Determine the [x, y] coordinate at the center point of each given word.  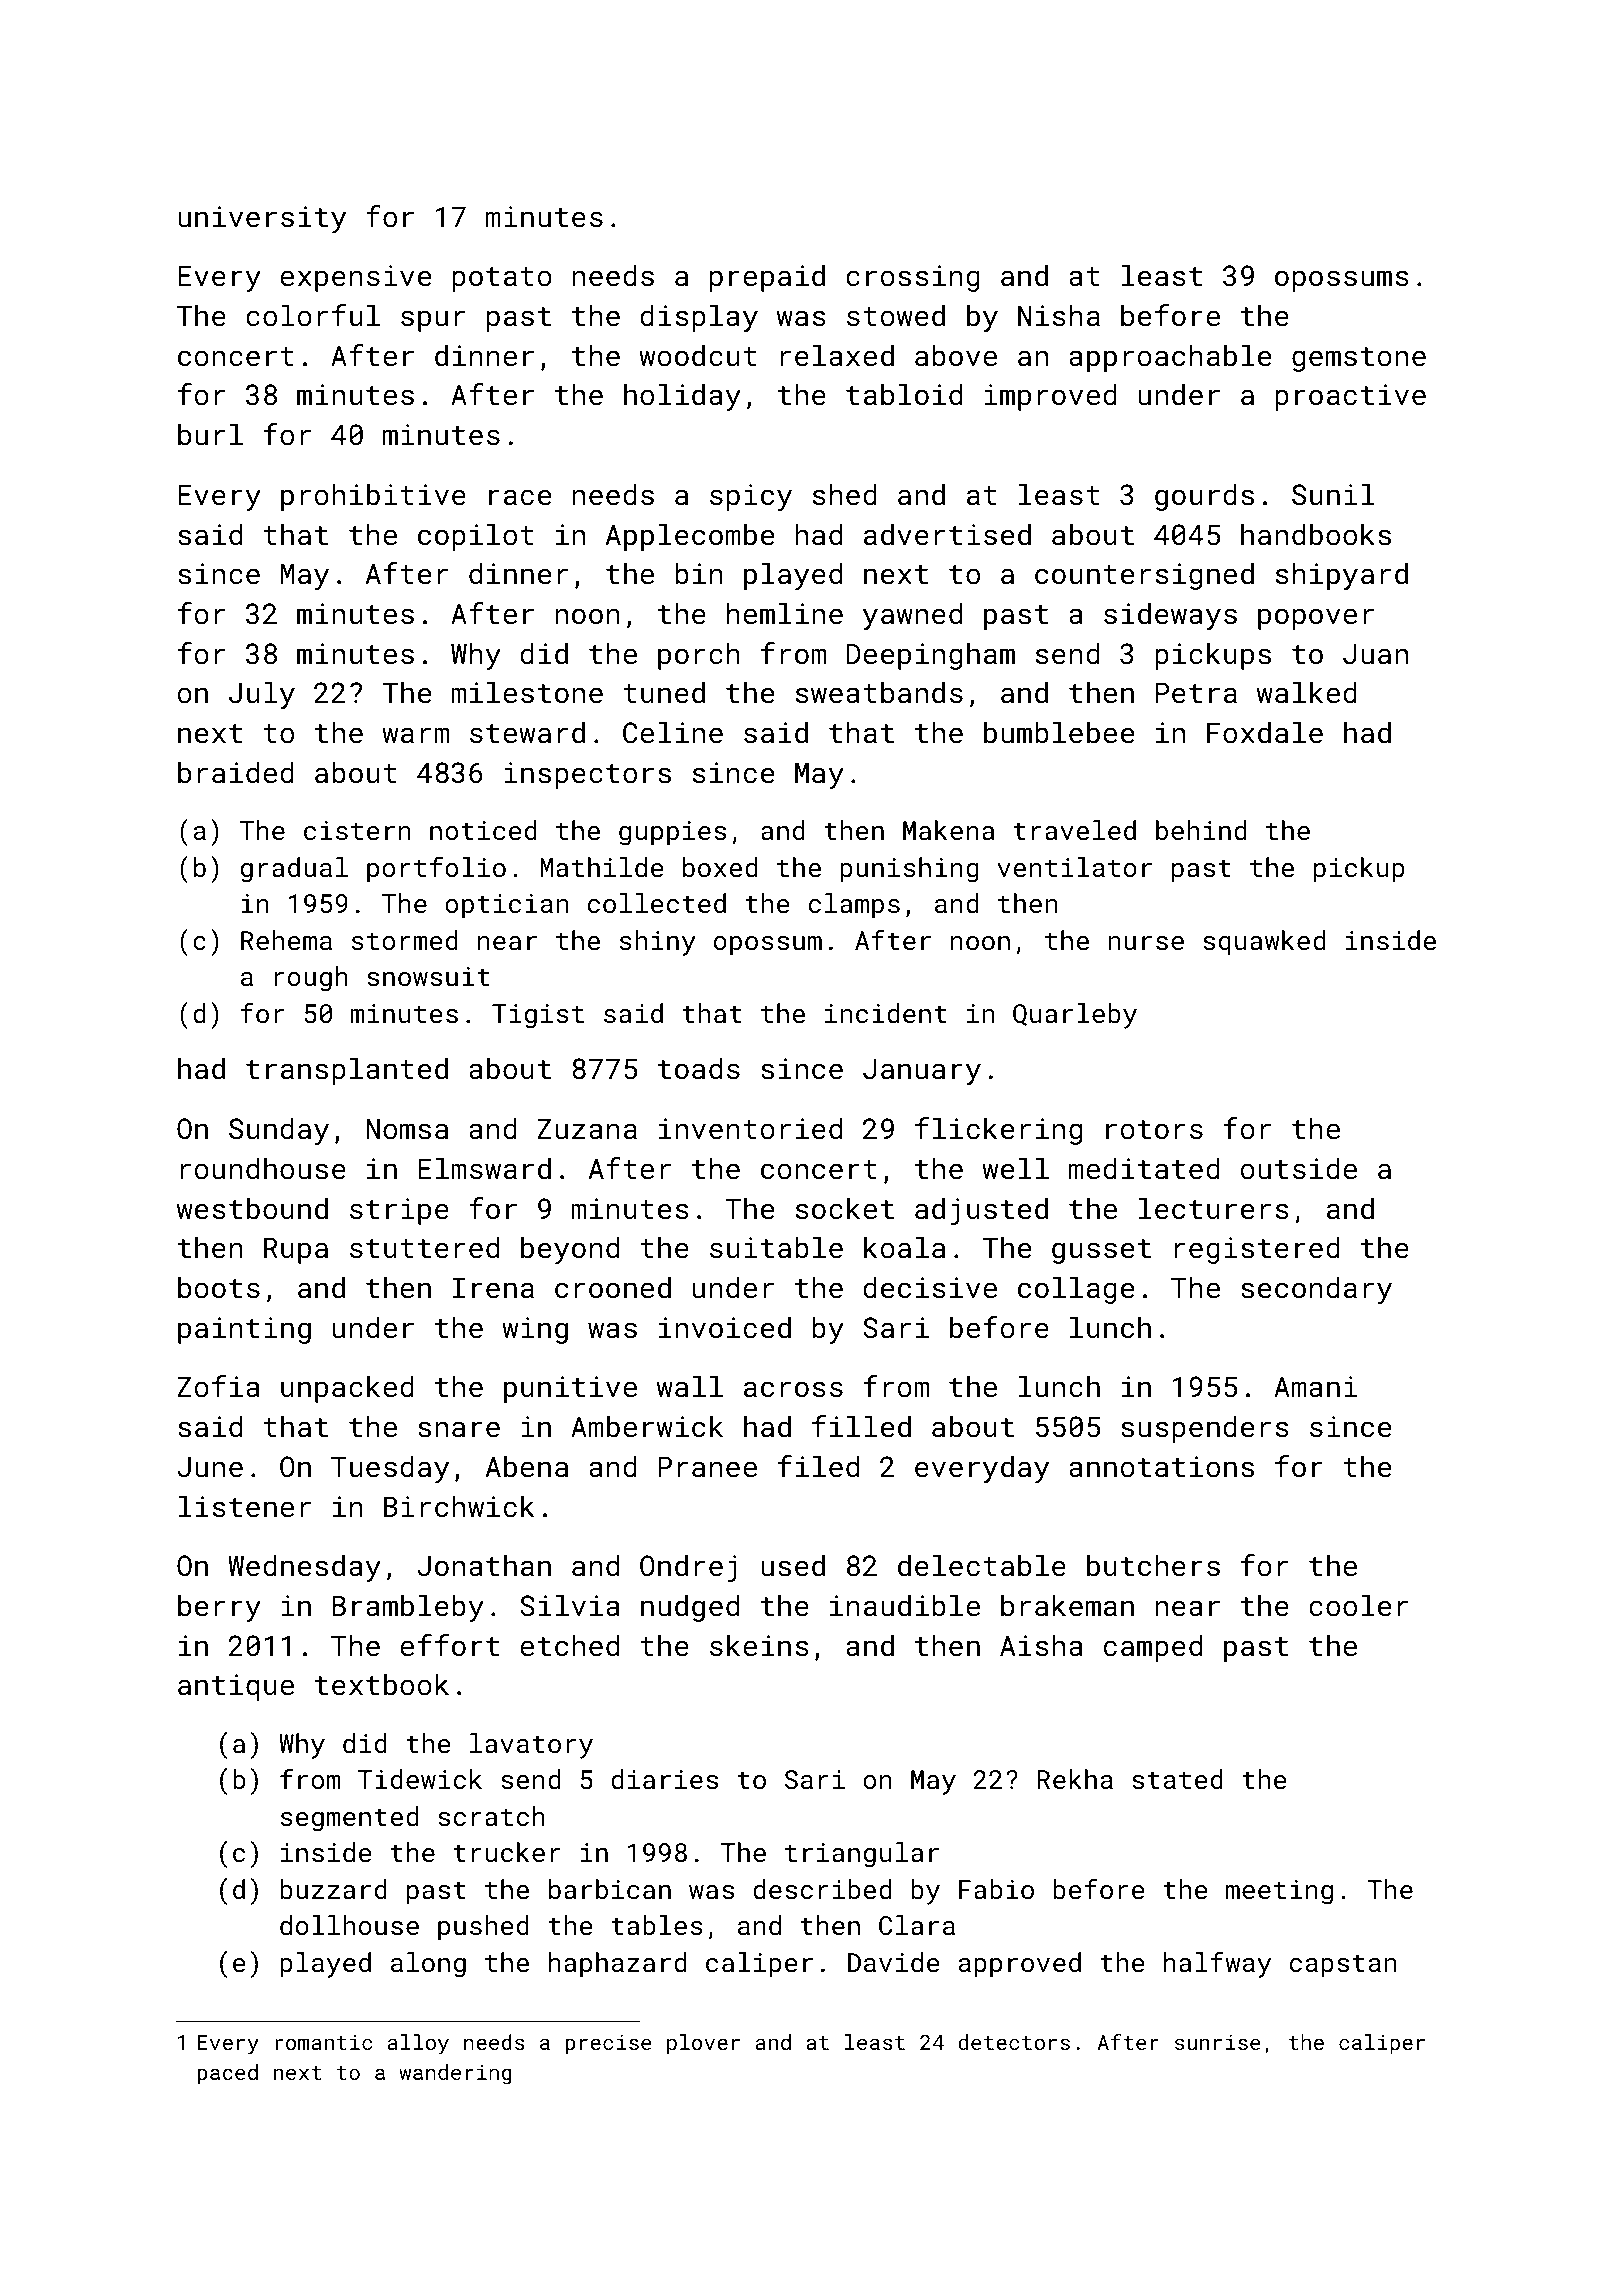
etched [569, 1645]
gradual [294, 870]
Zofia [218, 1386]
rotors [1154, 1130]
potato [502, 279]
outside [1298, 1168]
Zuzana [587, 1129]
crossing [913, 278]
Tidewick [420, 1779]
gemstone [1359, 359]
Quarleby [1075, 1016]
